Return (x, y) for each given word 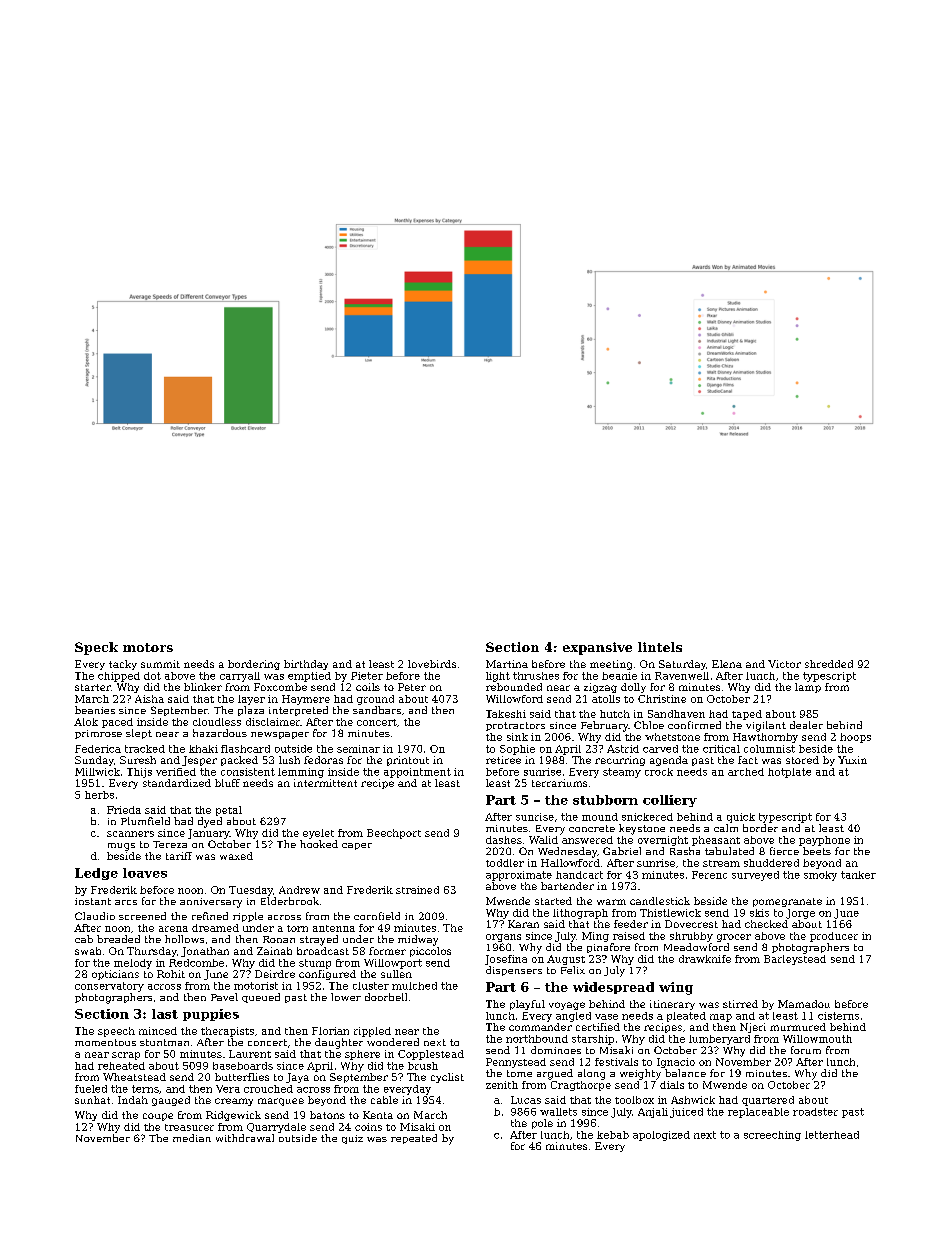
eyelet (318, 834)
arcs (126, 902)
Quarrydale (276, 1128)
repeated (414, 1139)
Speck (96, 648)
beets (817, 851)
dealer (806, 725)
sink (517, 737)
